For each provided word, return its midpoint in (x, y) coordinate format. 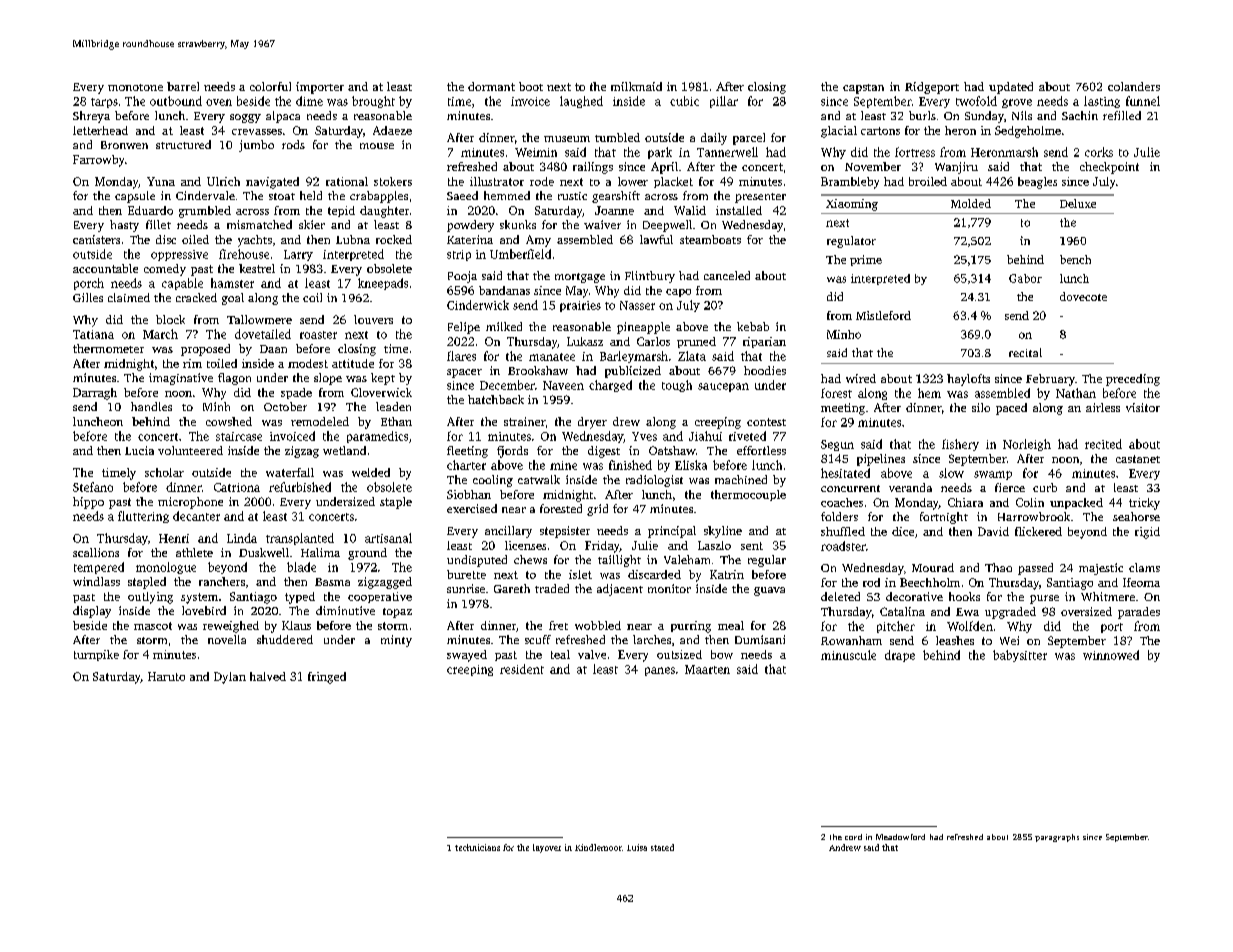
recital (1025, 352)
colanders (1134, 86)
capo (678, 293)
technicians (477, 847)
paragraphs (1057, 838)
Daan (273, 349)
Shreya (91, 117)
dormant (491, 86)
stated (662, 847)
